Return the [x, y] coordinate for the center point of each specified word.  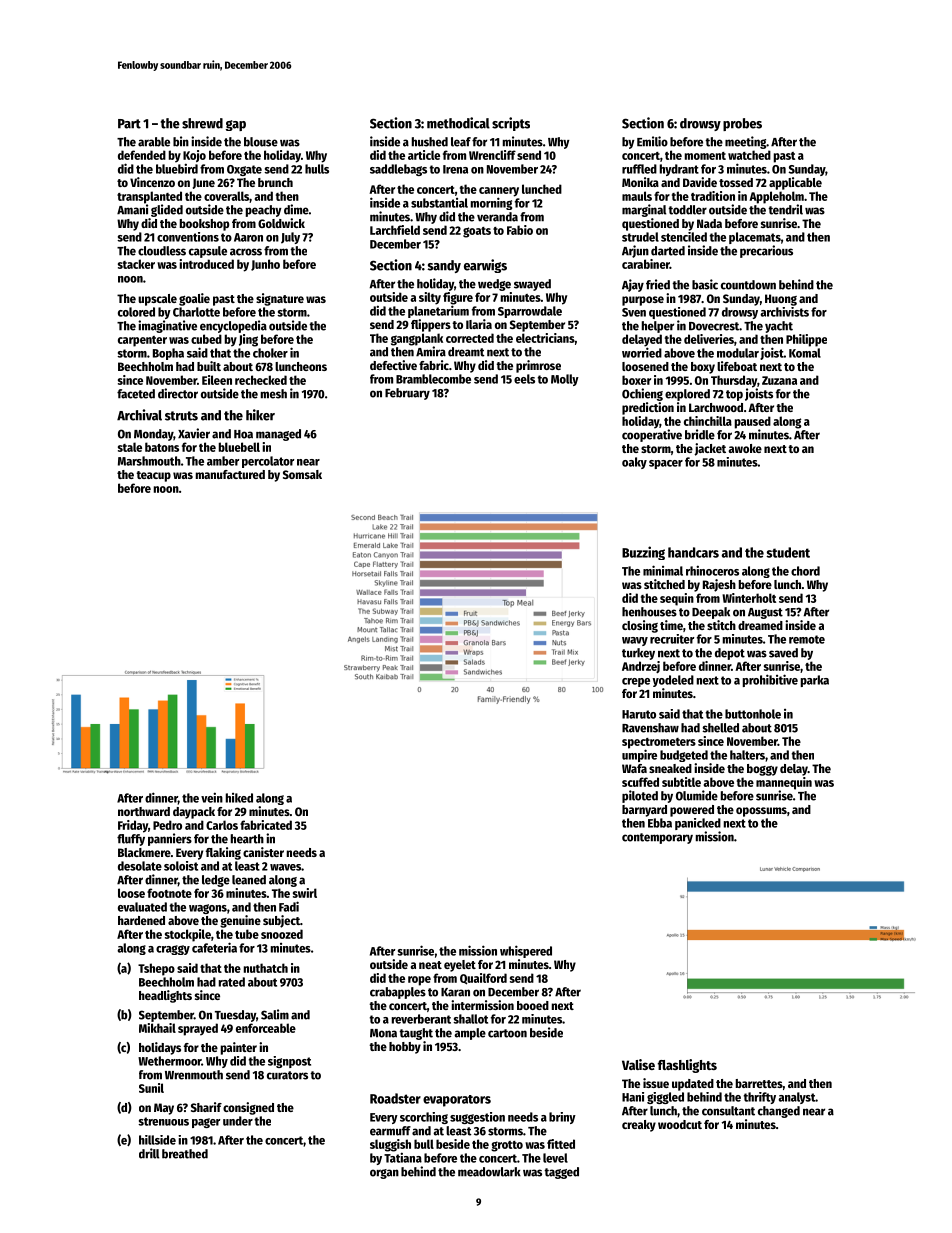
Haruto [639, 714]
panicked [698, 824]
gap [236, 125]
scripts [511, 124]
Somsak [302, 474]
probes [742, 124]
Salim [275, 1014]
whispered [526, 951]
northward [144, 811]
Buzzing [643, 553]
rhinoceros [712, 570]
